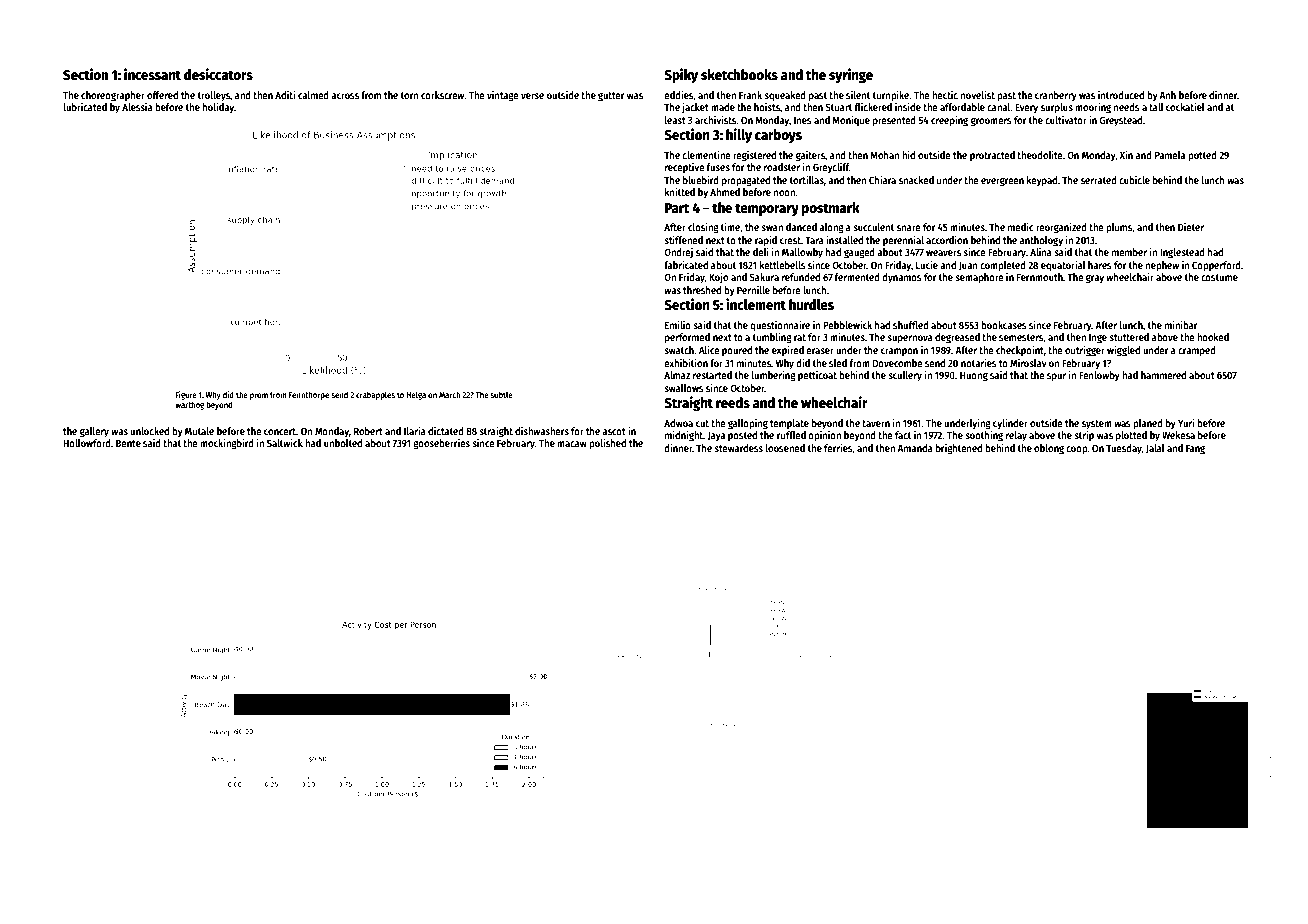 The image size is (1308, 924). What do you see at coordinates (706, 155) in the document?
I see `clementine` at bounding box center [706, 155].
